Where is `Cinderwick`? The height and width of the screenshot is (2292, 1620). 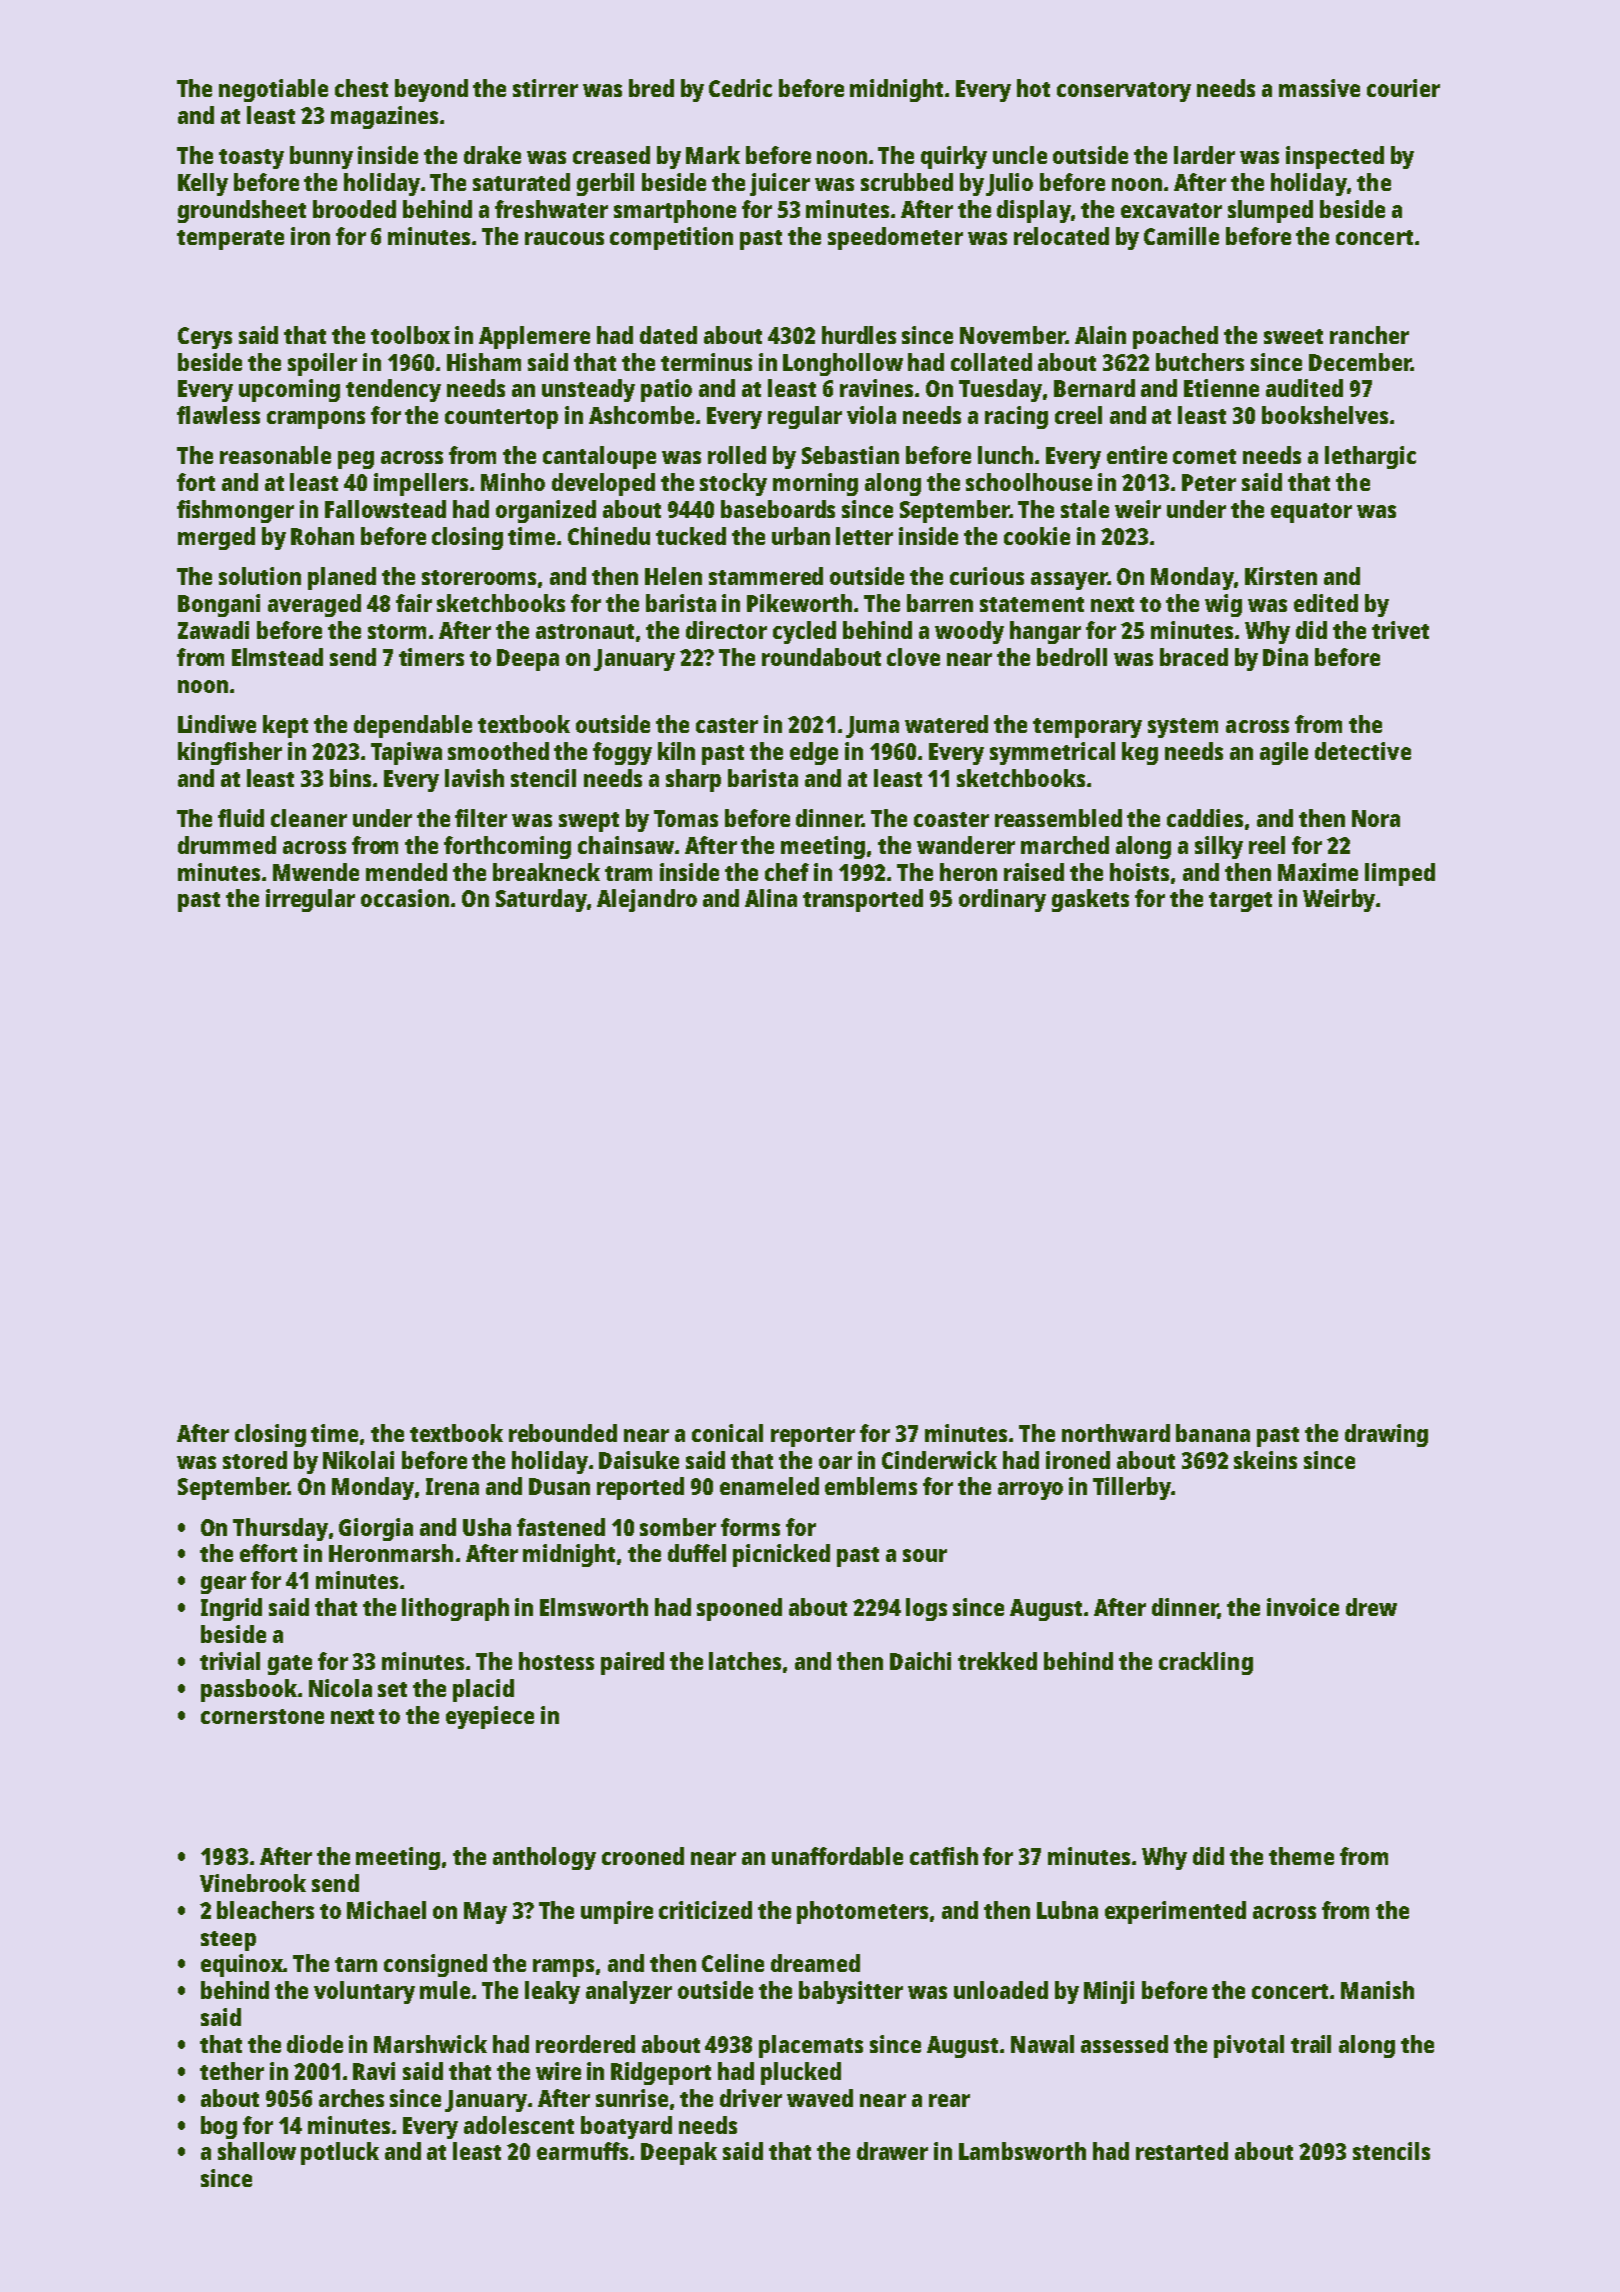 Cinderwick is located at coordinates (939, 1460).
